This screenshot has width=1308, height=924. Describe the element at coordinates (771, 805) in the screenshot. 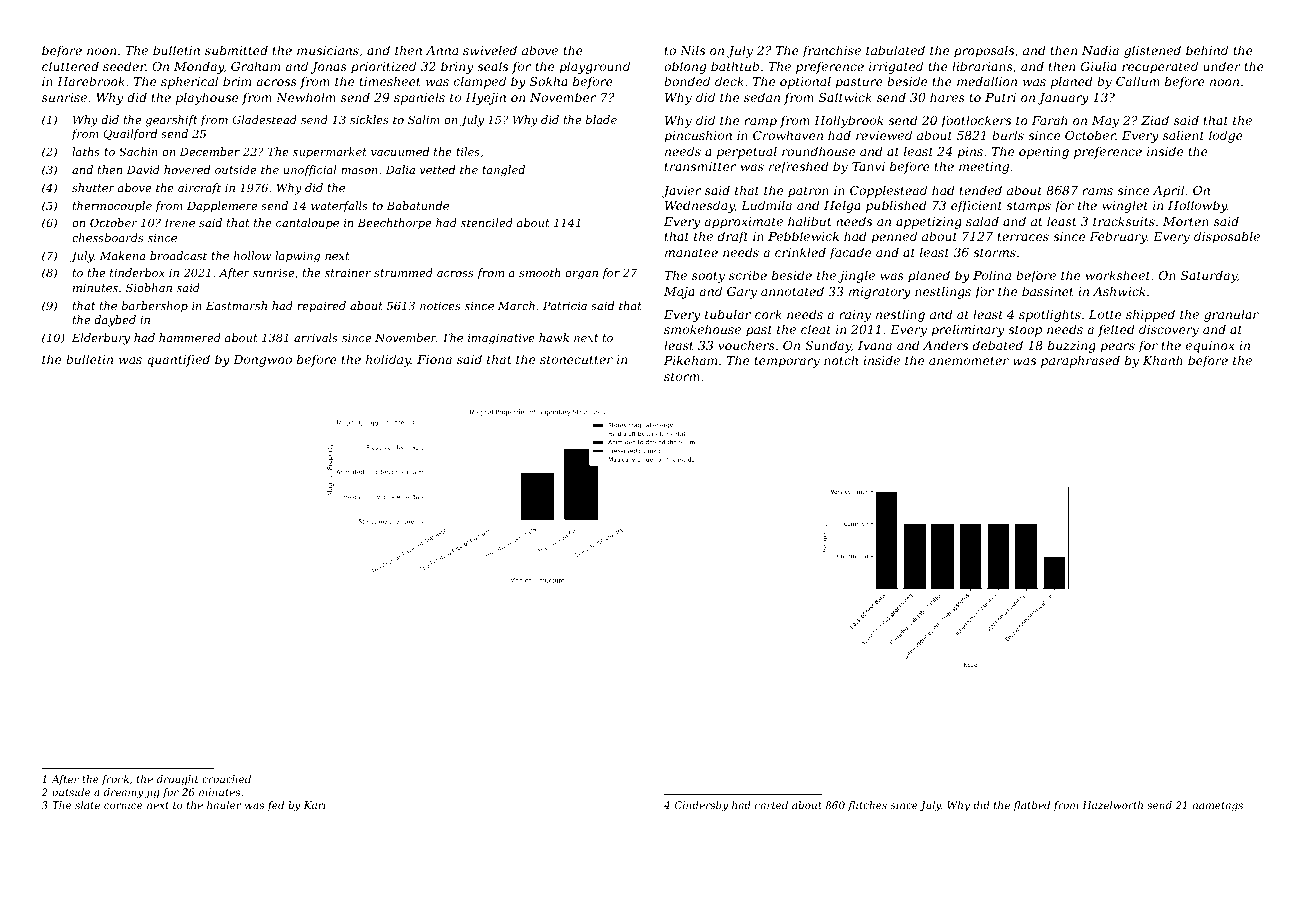

I see `carted` at that location.
